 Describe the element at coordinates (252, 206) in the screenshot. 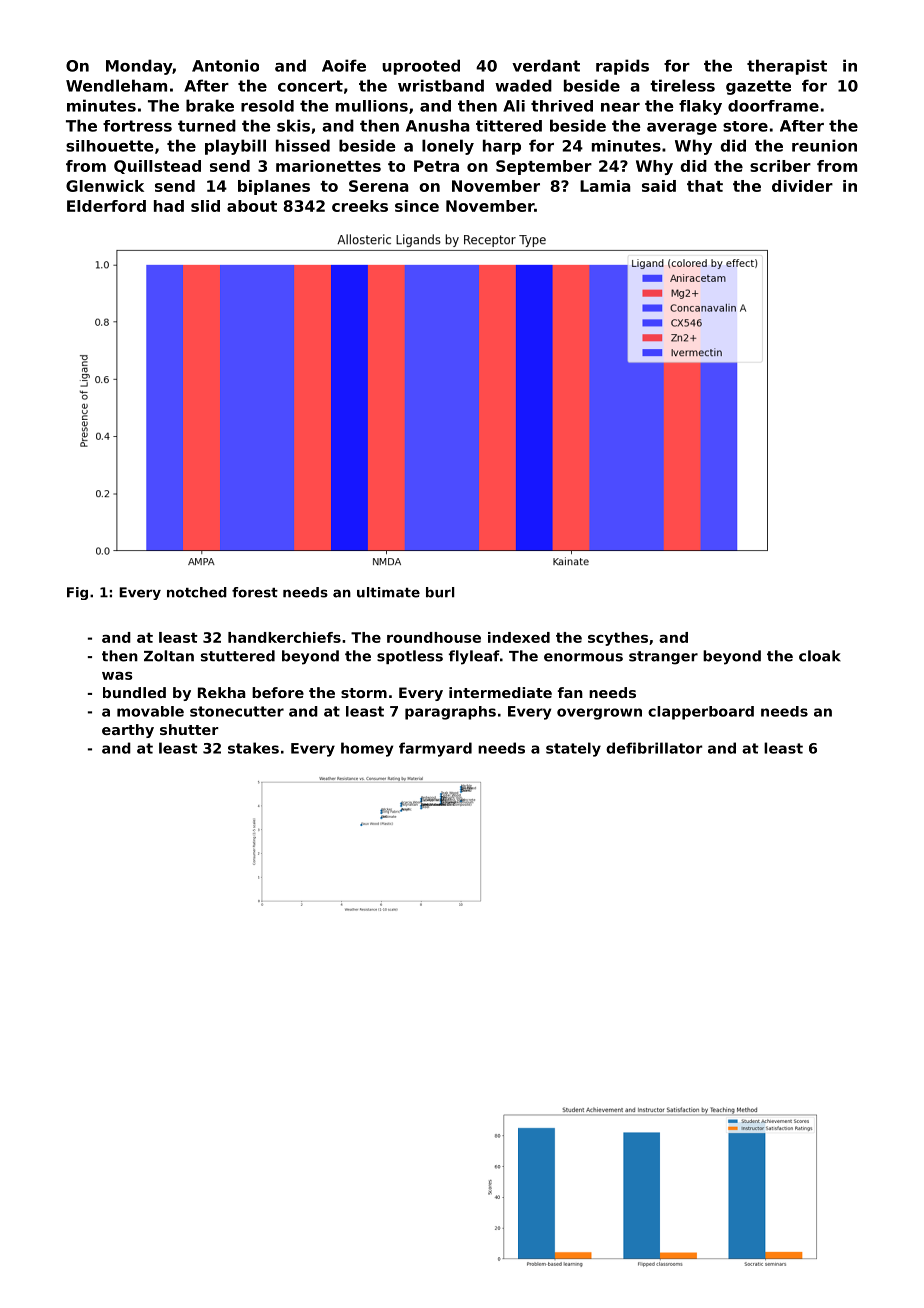

I see `about` at that location.
